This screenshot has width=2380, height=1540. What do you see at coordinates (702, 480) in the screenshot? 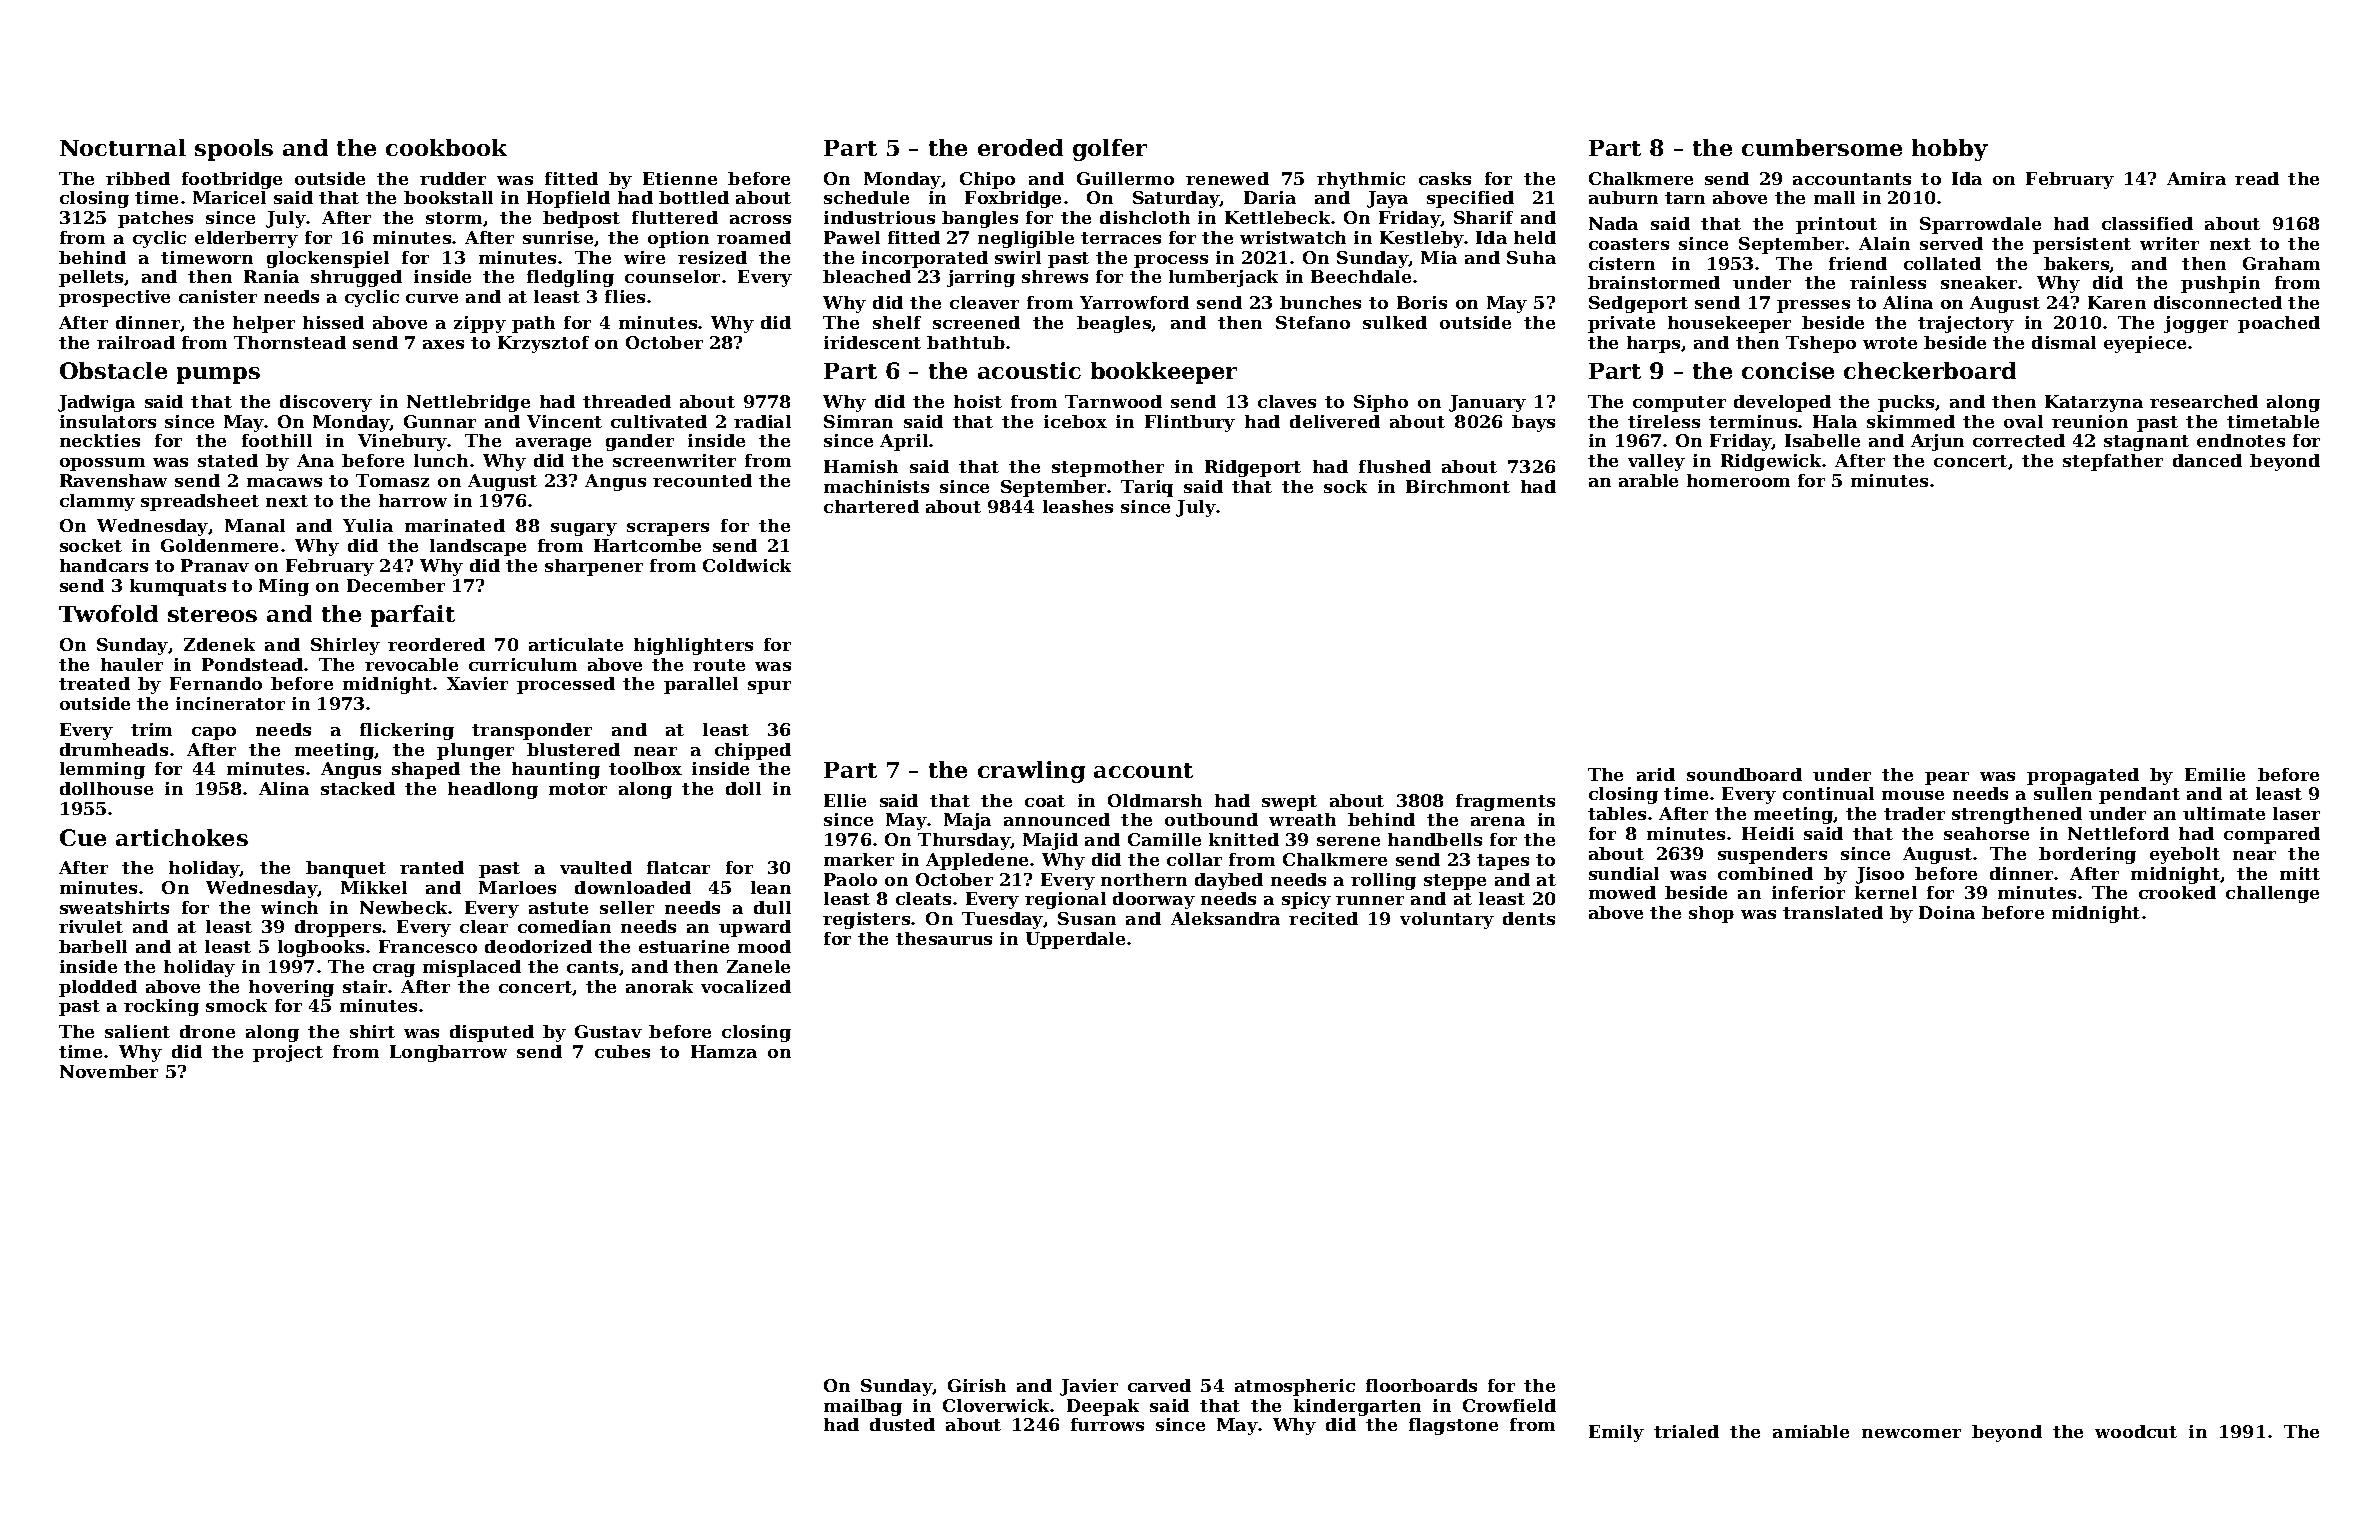
I see `recounted` at bounding box center [702, 480].
